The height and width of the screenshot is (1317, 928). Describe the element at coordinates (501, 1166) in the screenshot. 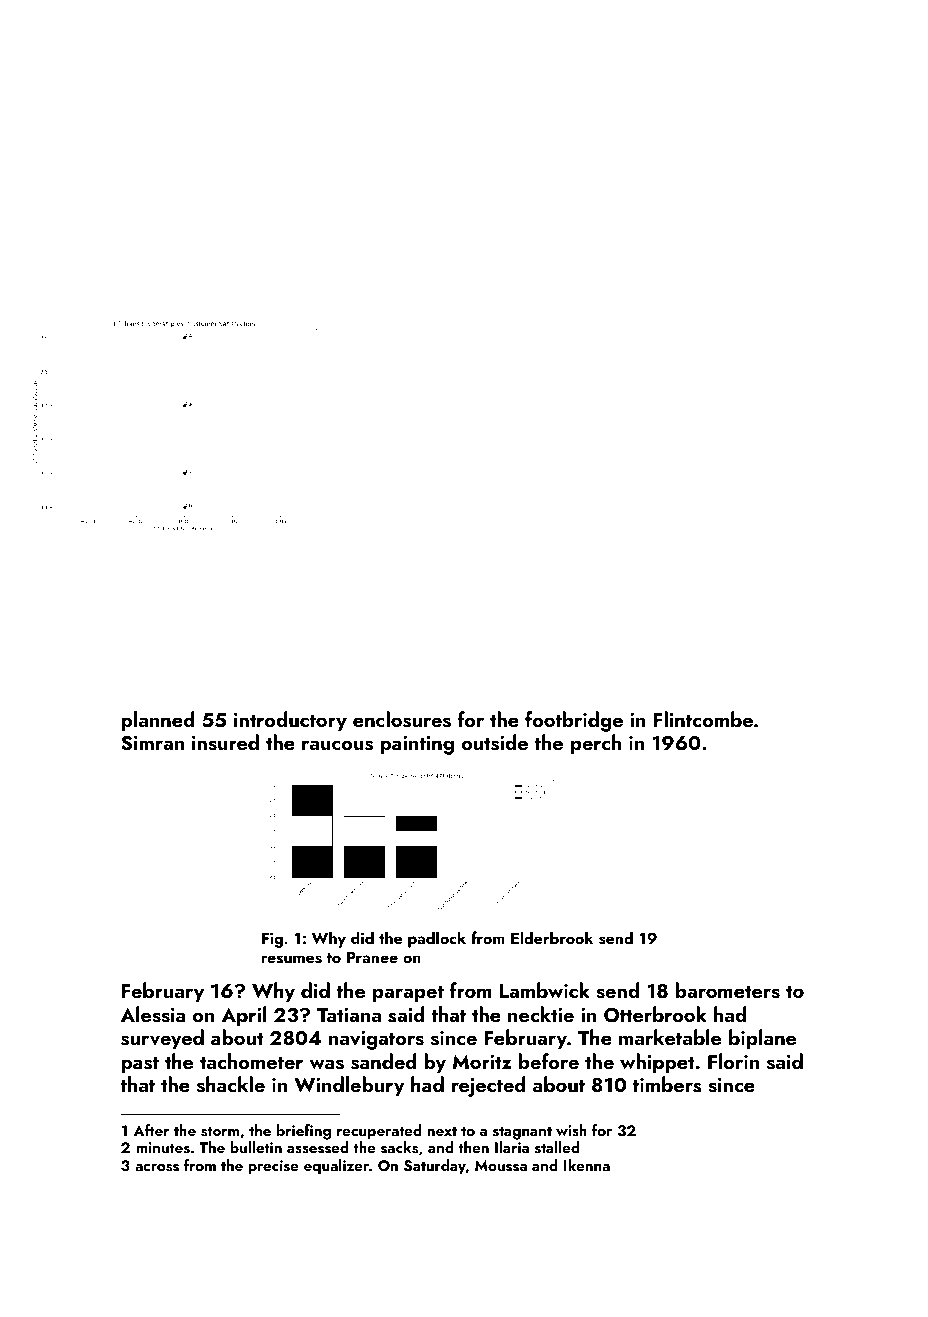

I see `Moussa` at that location.
